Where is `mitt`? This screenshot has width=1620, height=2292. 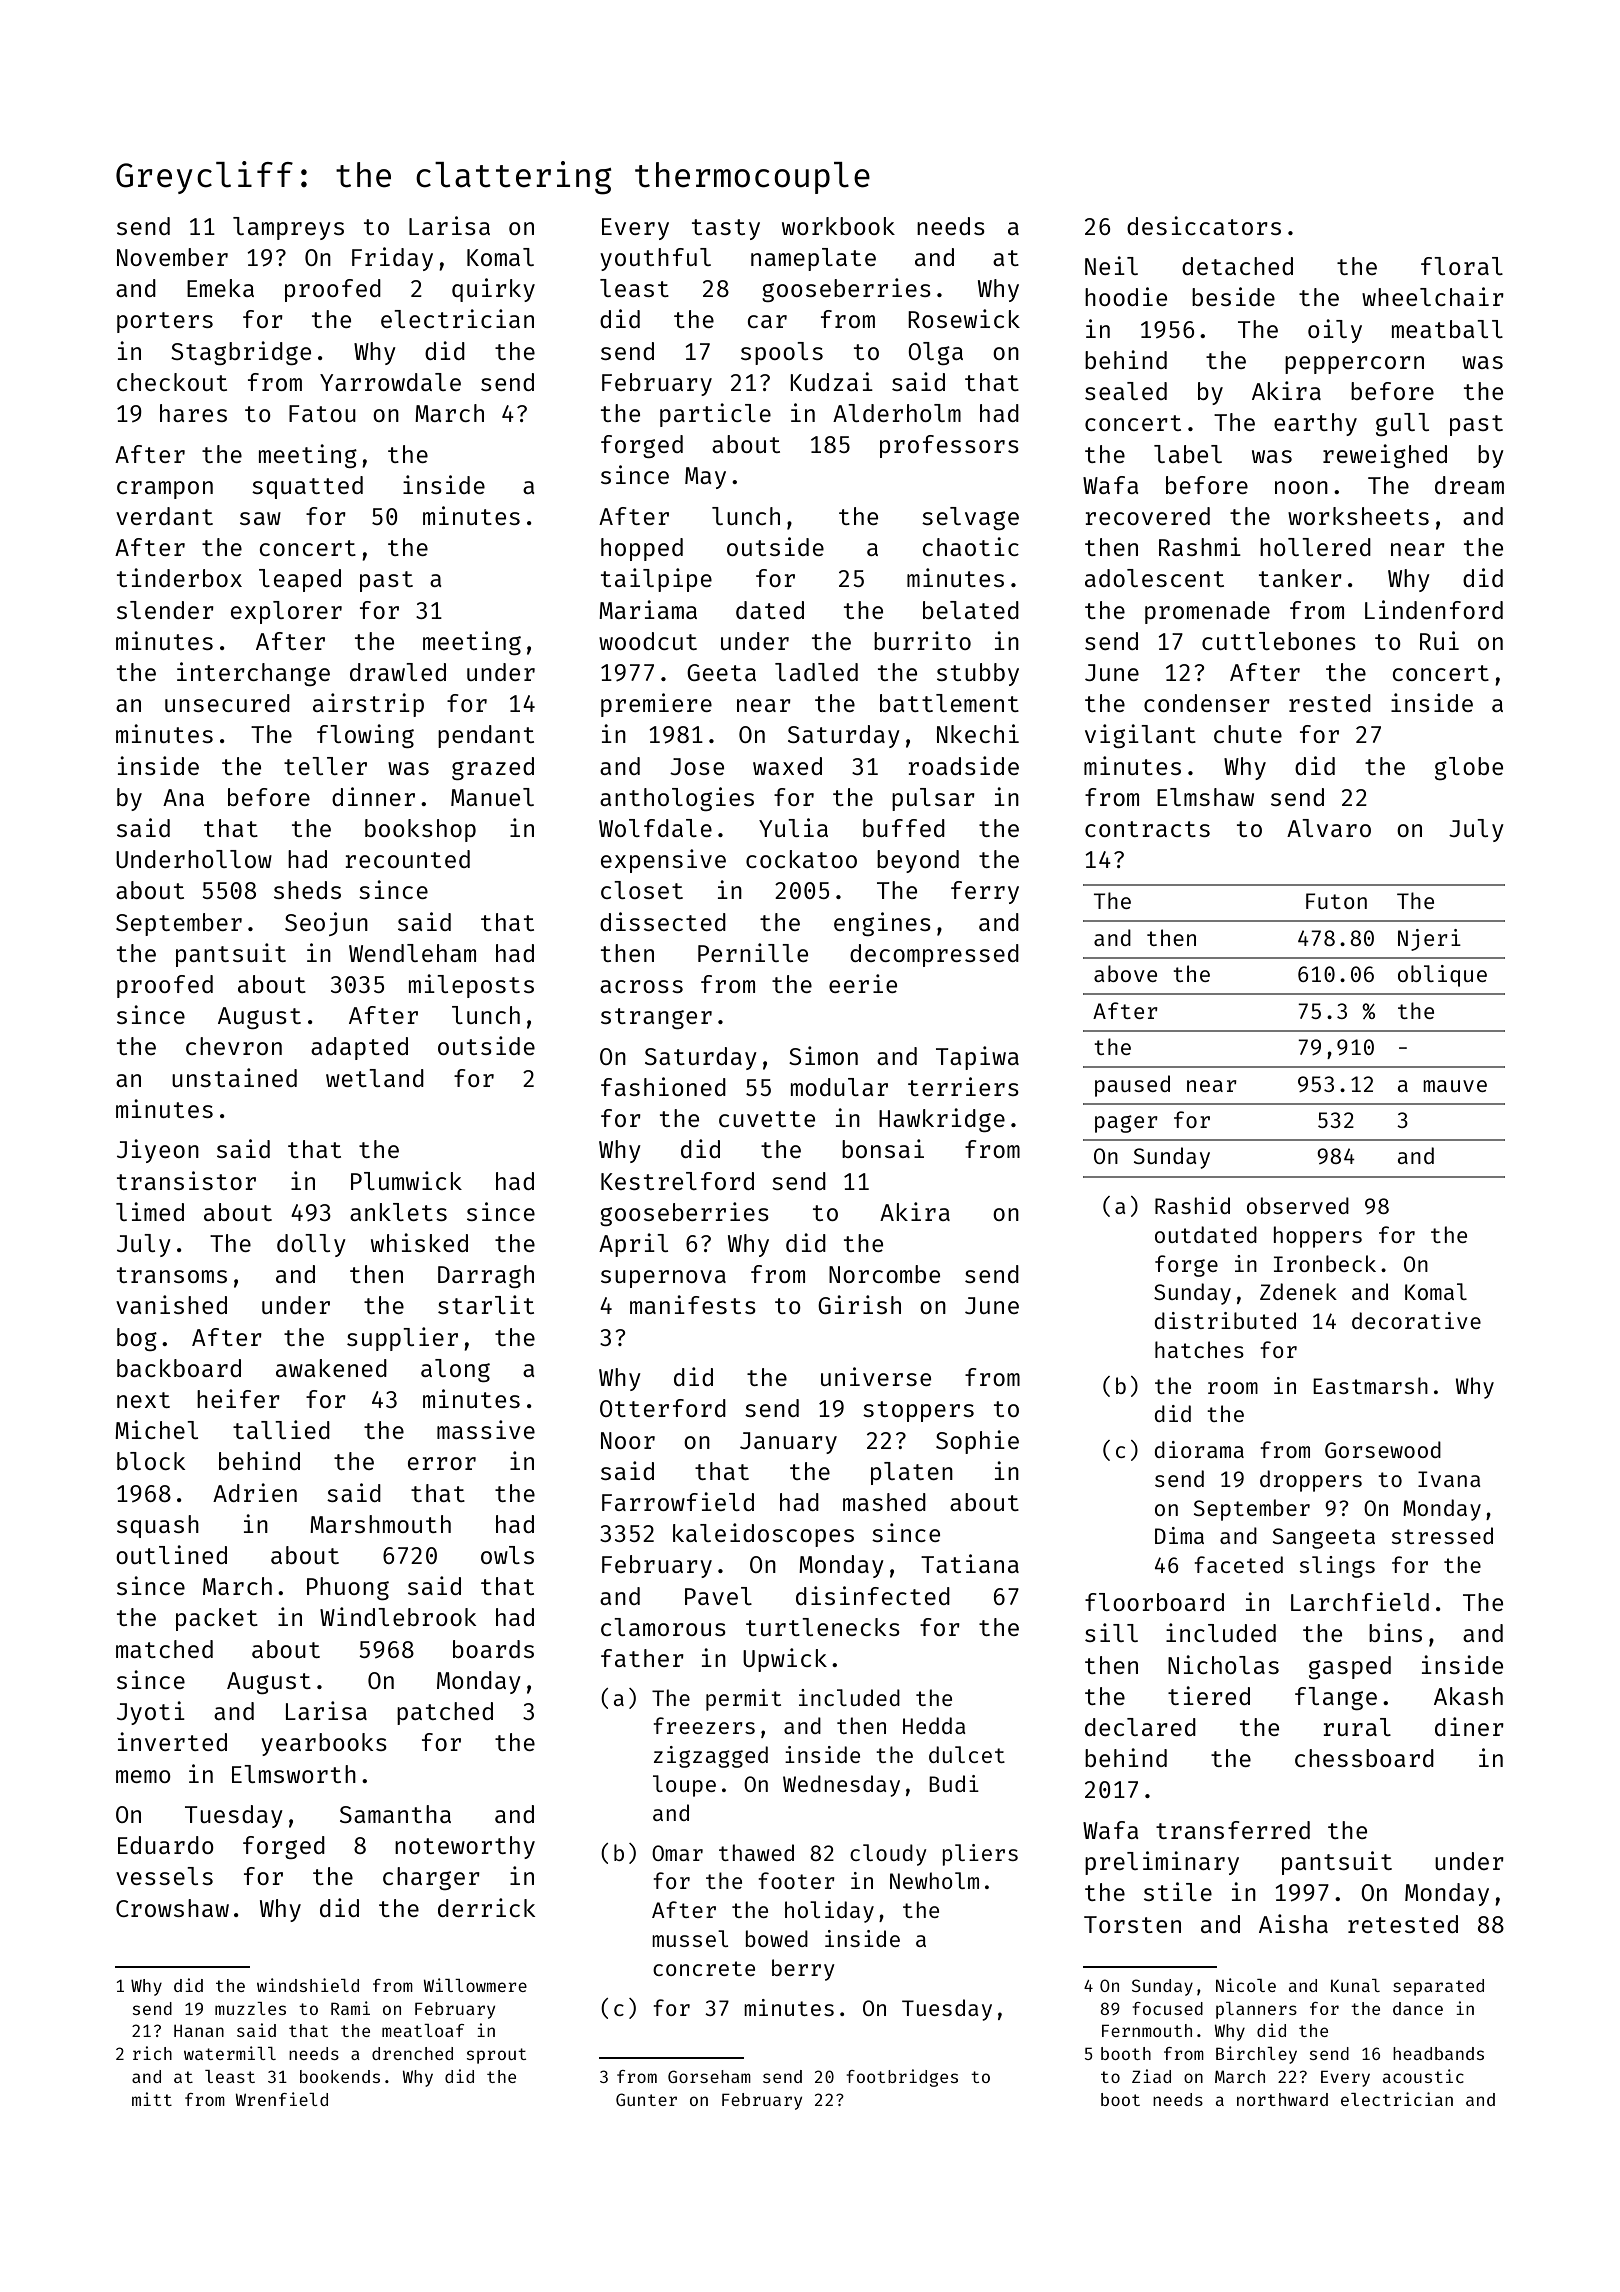 mitt is located at coordinates (152, 2099).
